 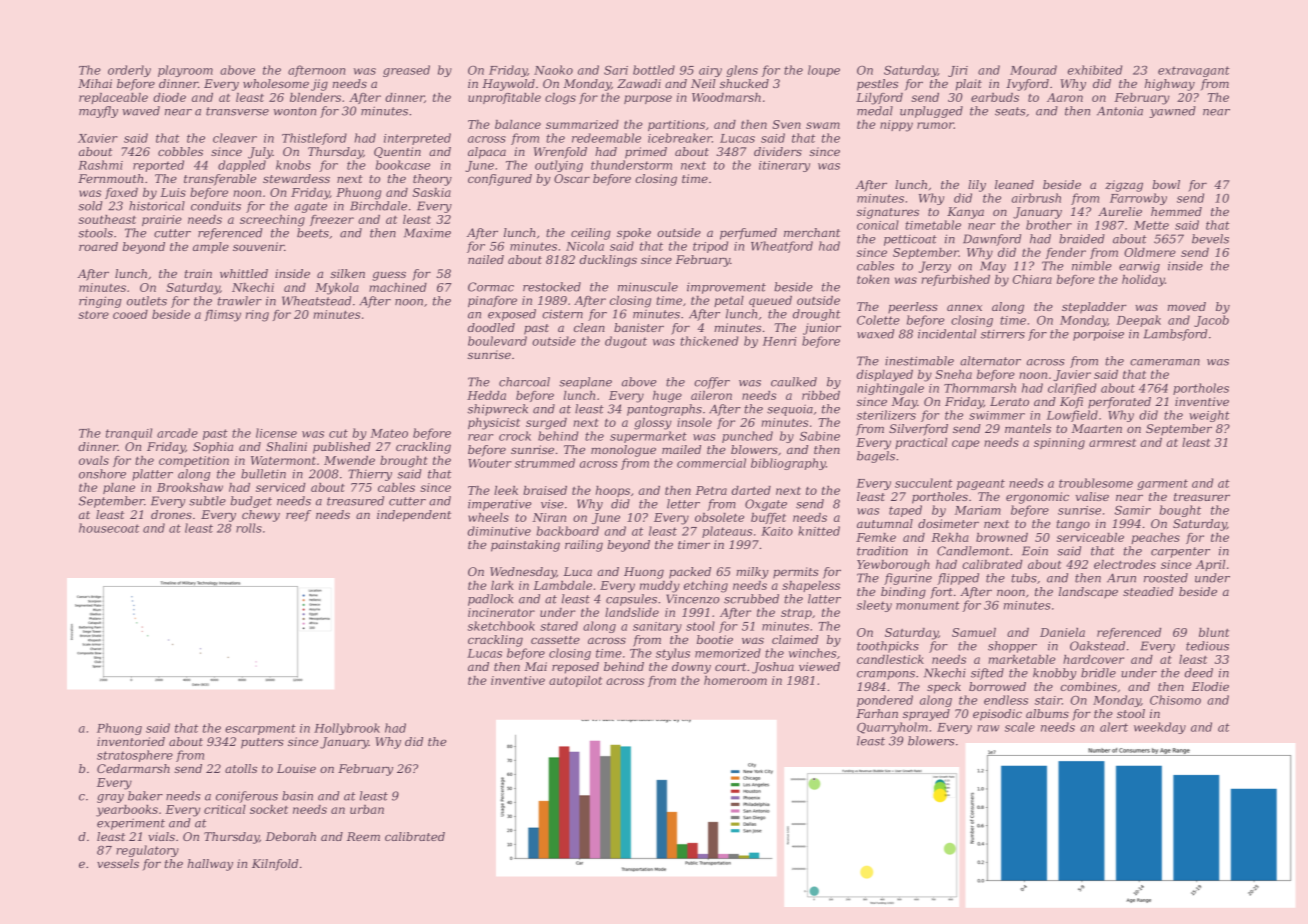 I want to click on Hollybrook, so click(x=347, y=729).
